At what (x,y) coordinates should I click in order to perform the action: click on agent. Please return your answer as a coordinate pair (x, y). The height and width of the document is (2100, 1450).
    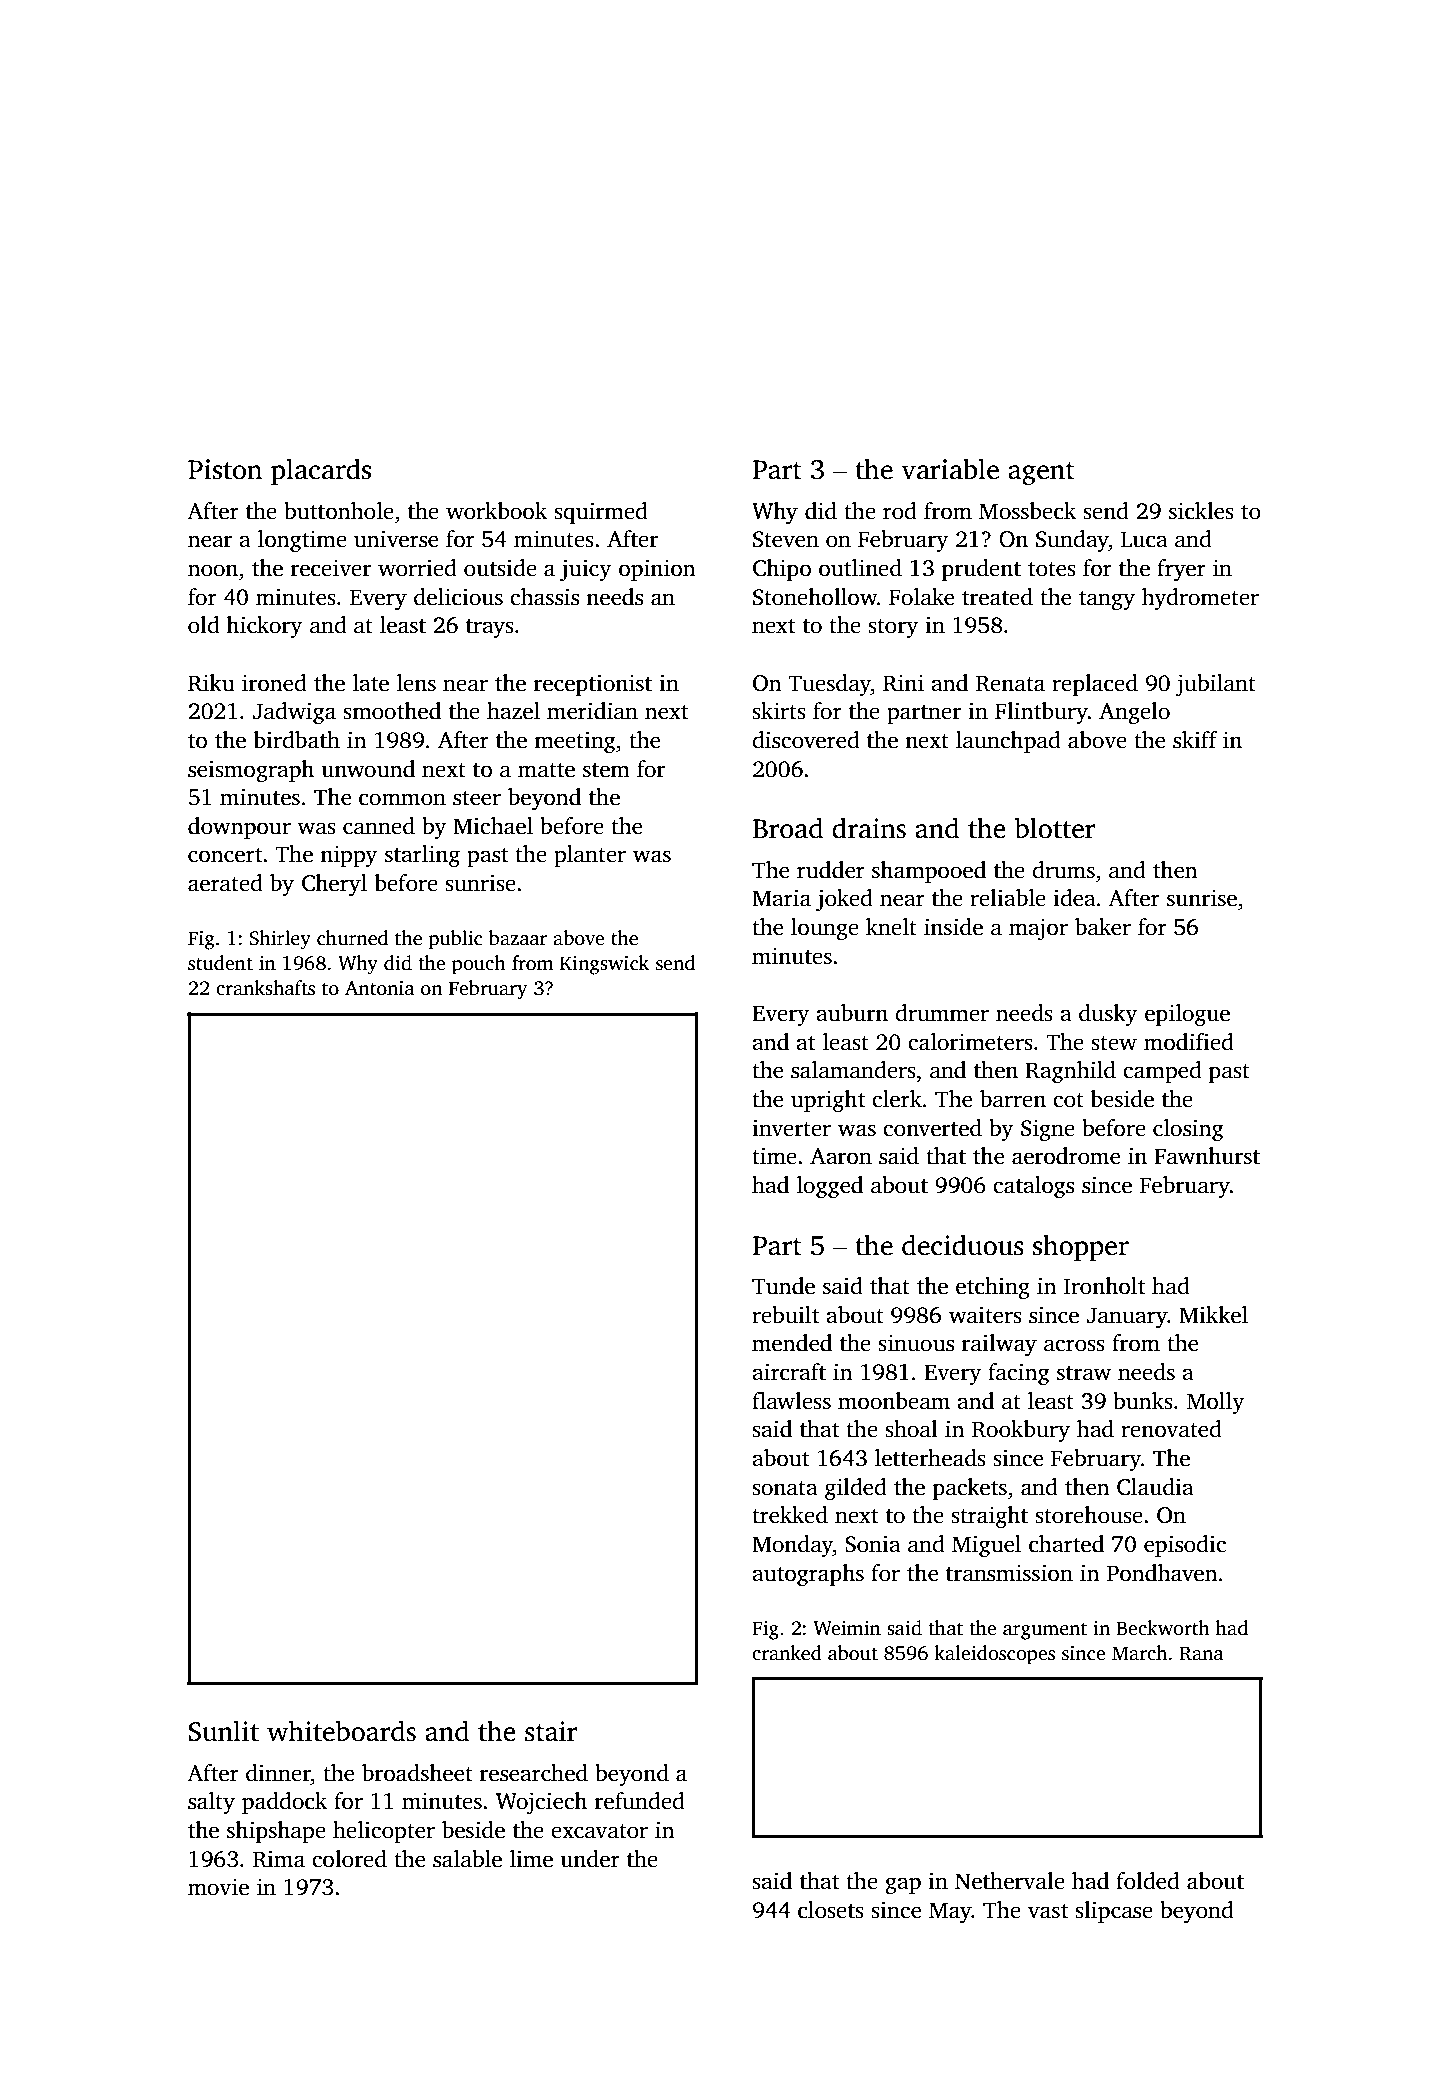
    Looking at the image, I should click on (1041, 473).
